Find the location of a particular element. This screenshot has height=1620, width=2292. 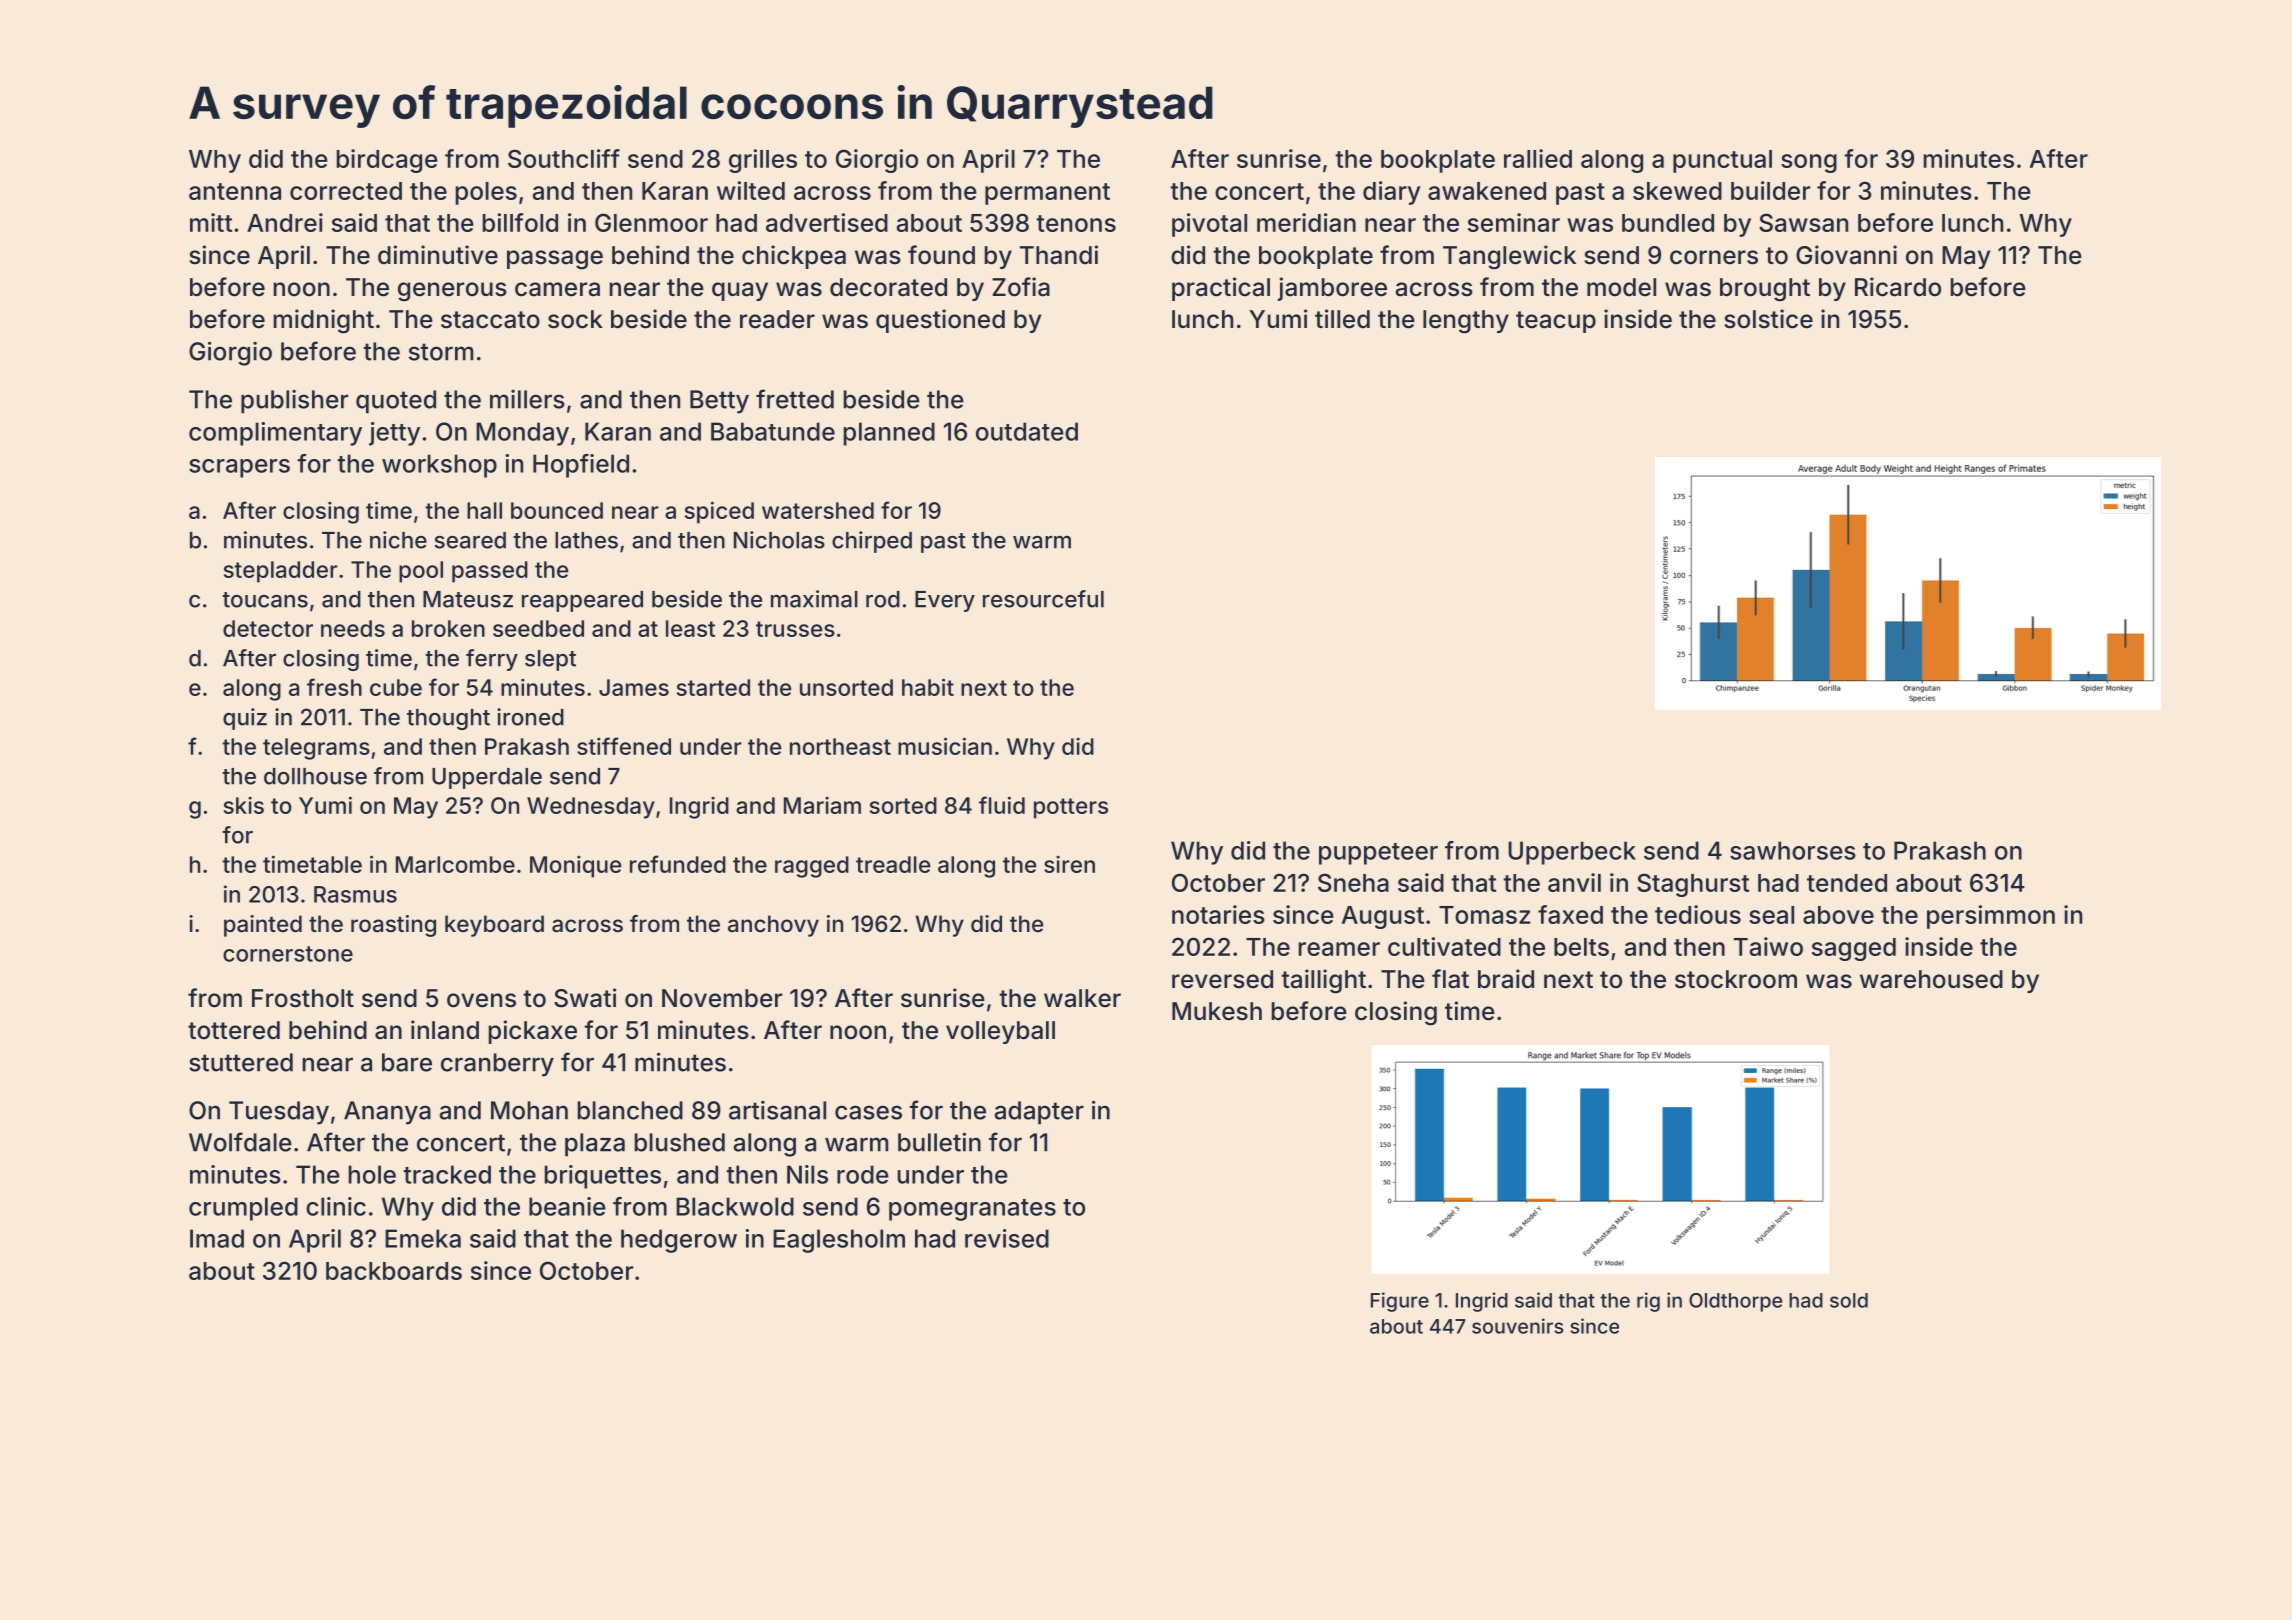

painted is located at coordinates (263, 926).
